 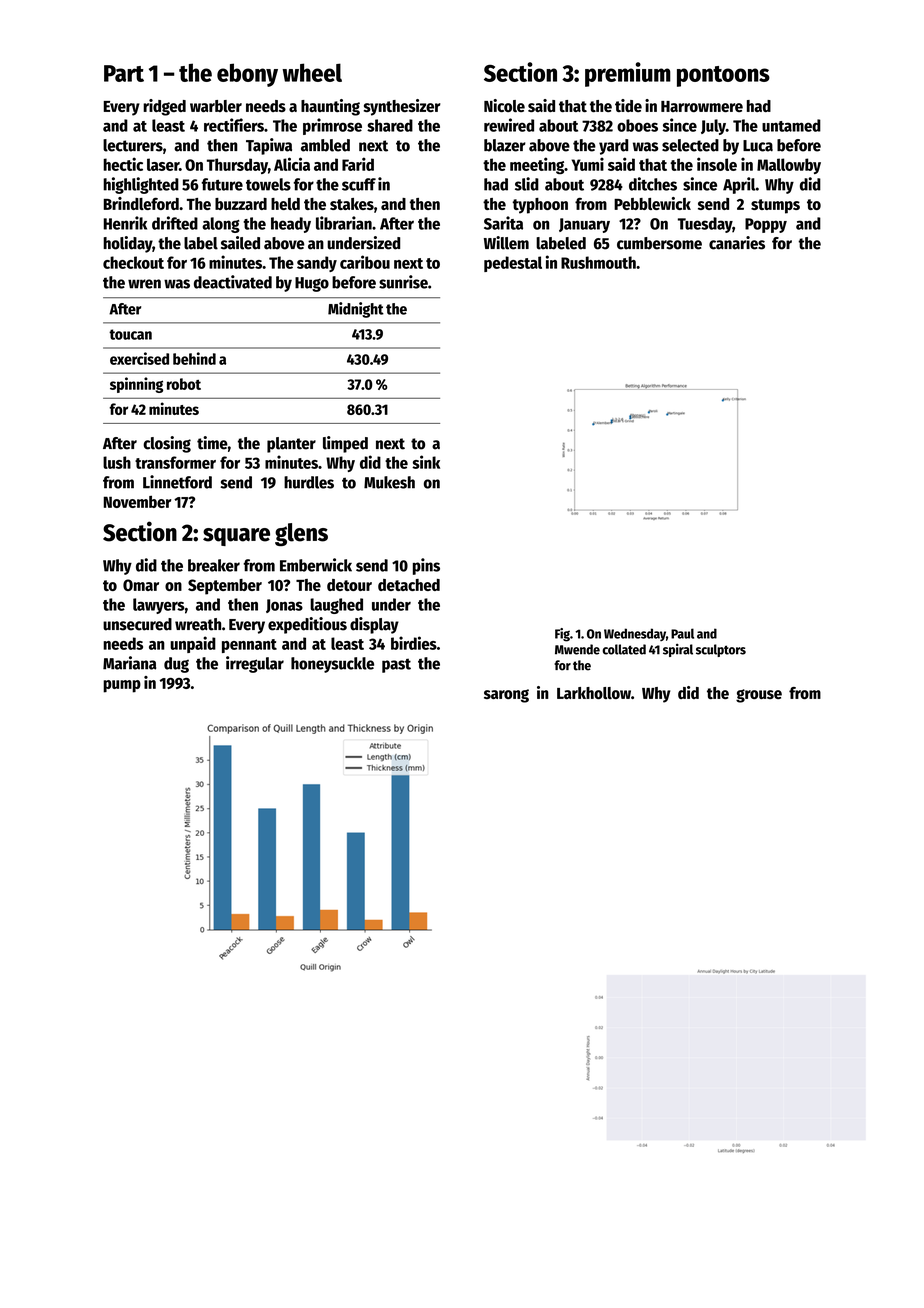 I want to click on checkout, so click(x=133, y=262).
